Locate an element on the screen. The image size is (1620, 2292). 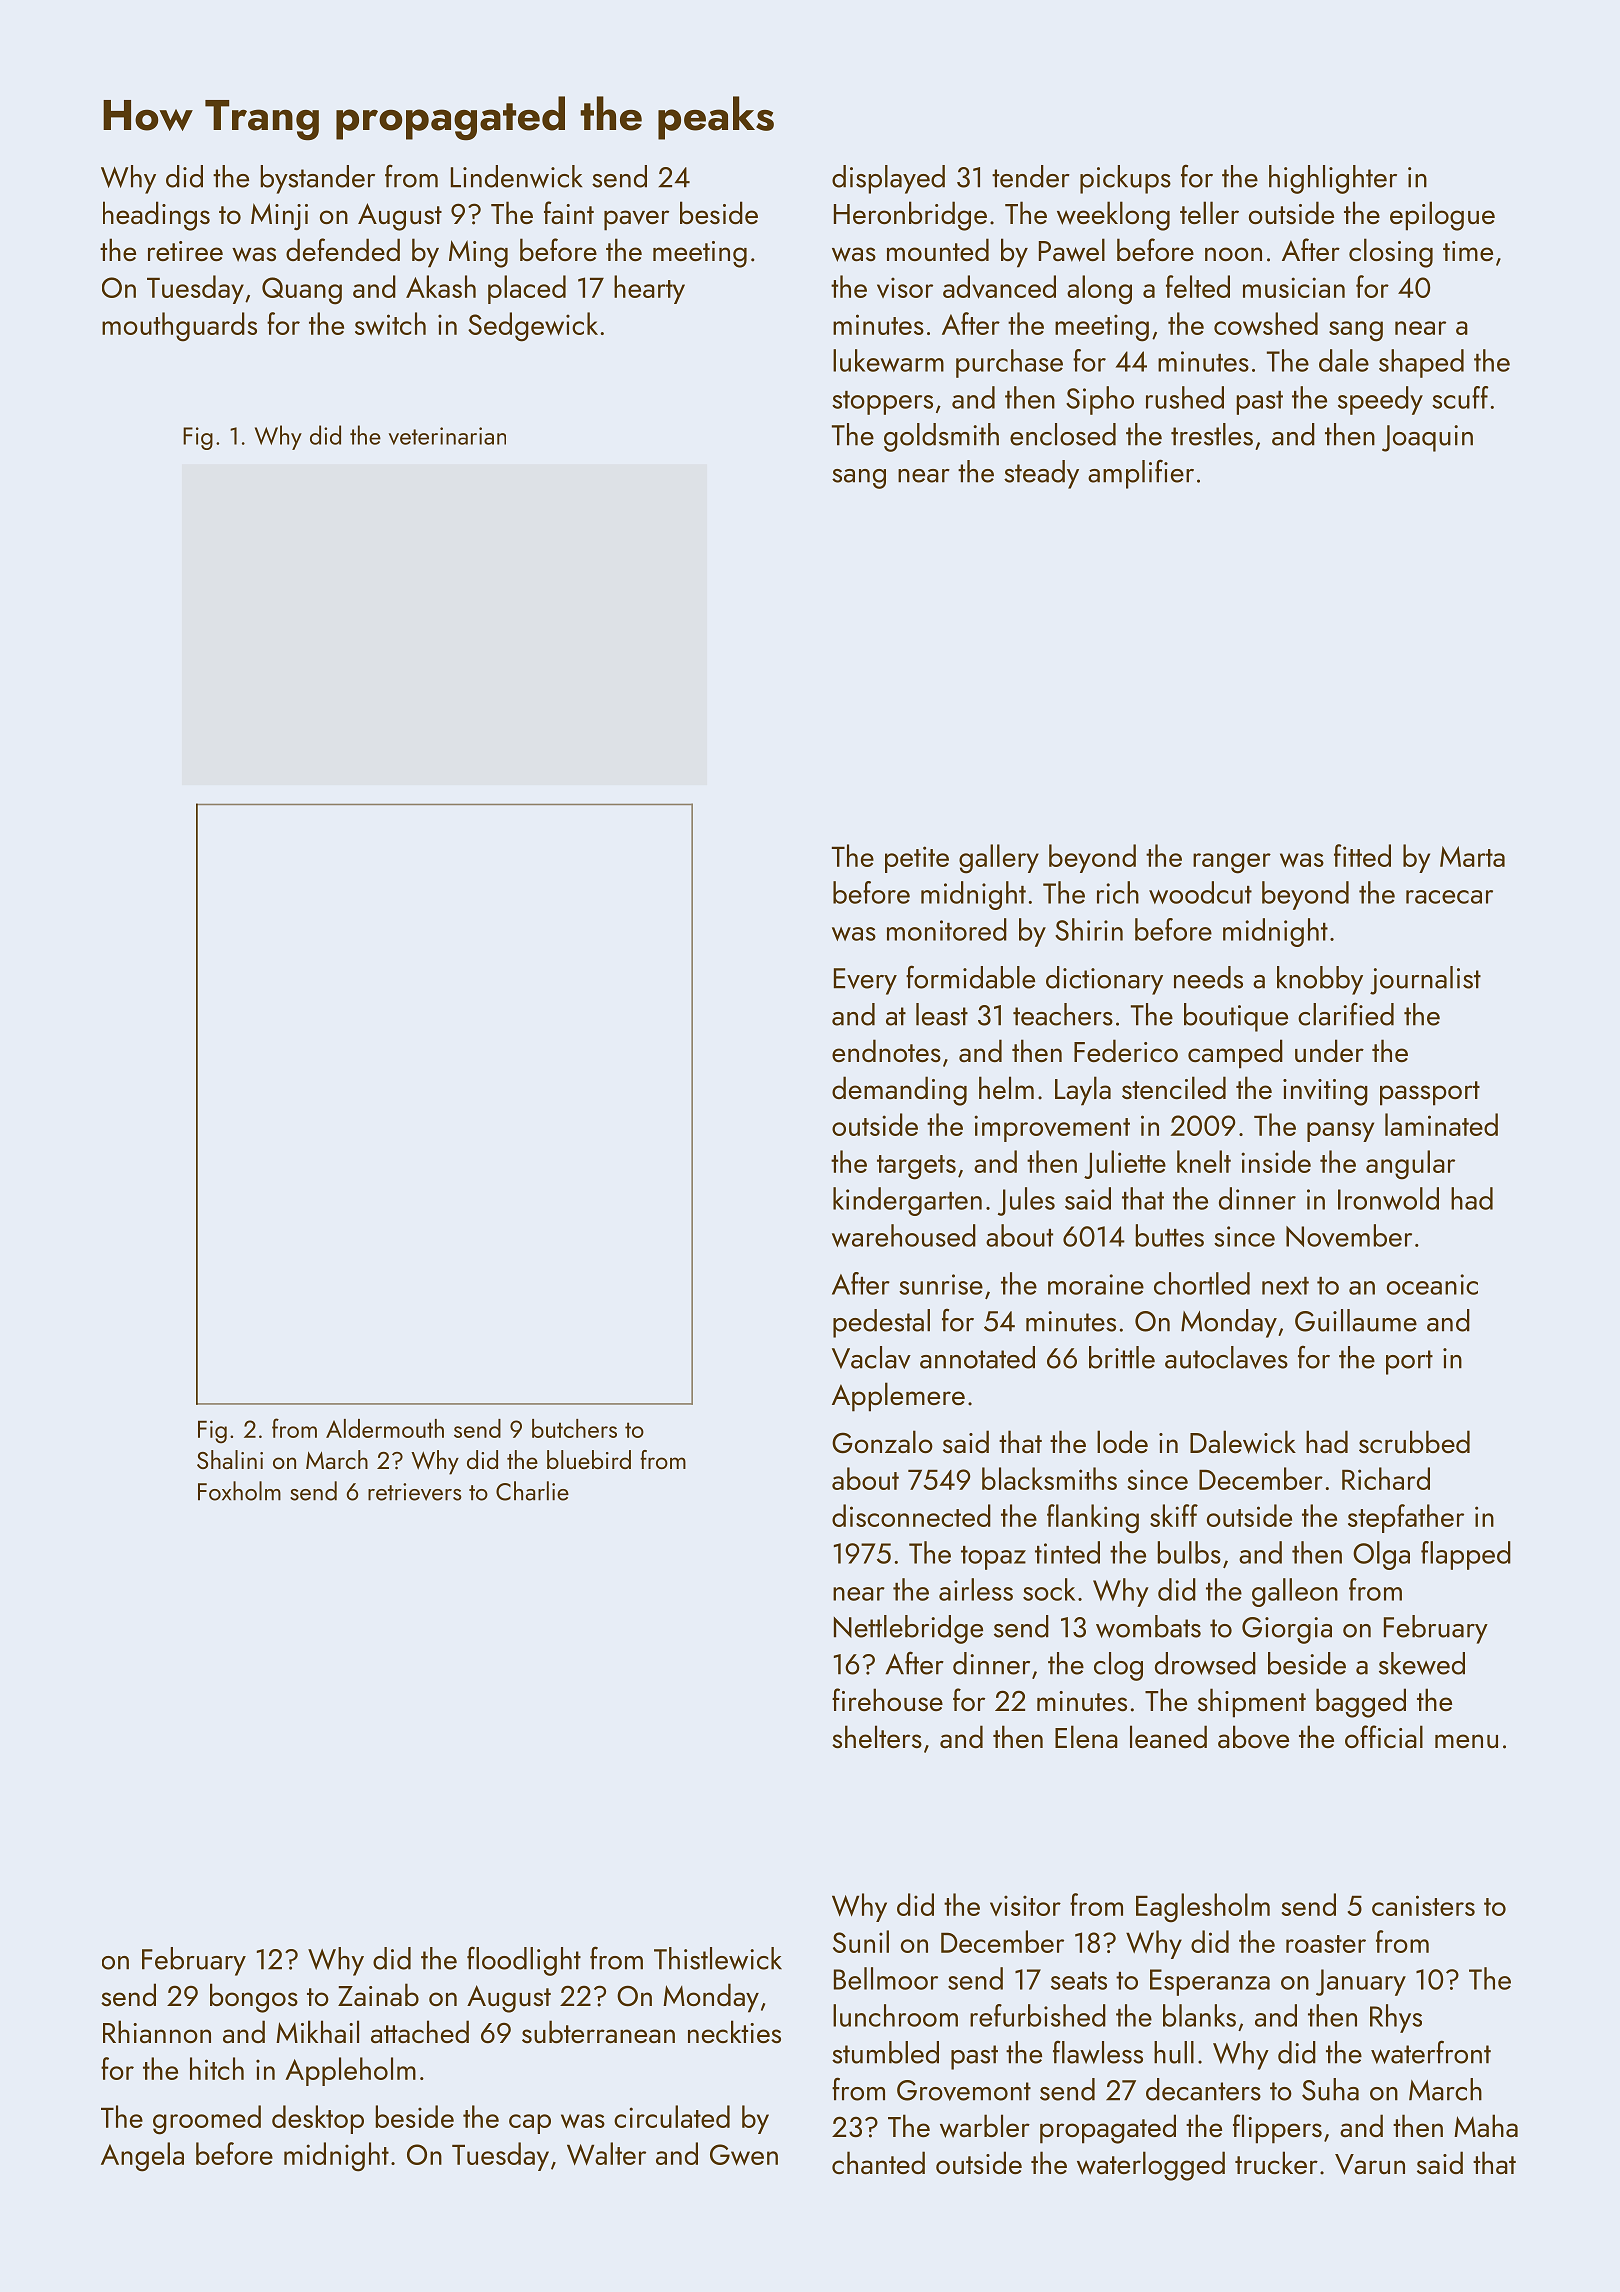
Sunil is located at coordinates (861, 1941).
